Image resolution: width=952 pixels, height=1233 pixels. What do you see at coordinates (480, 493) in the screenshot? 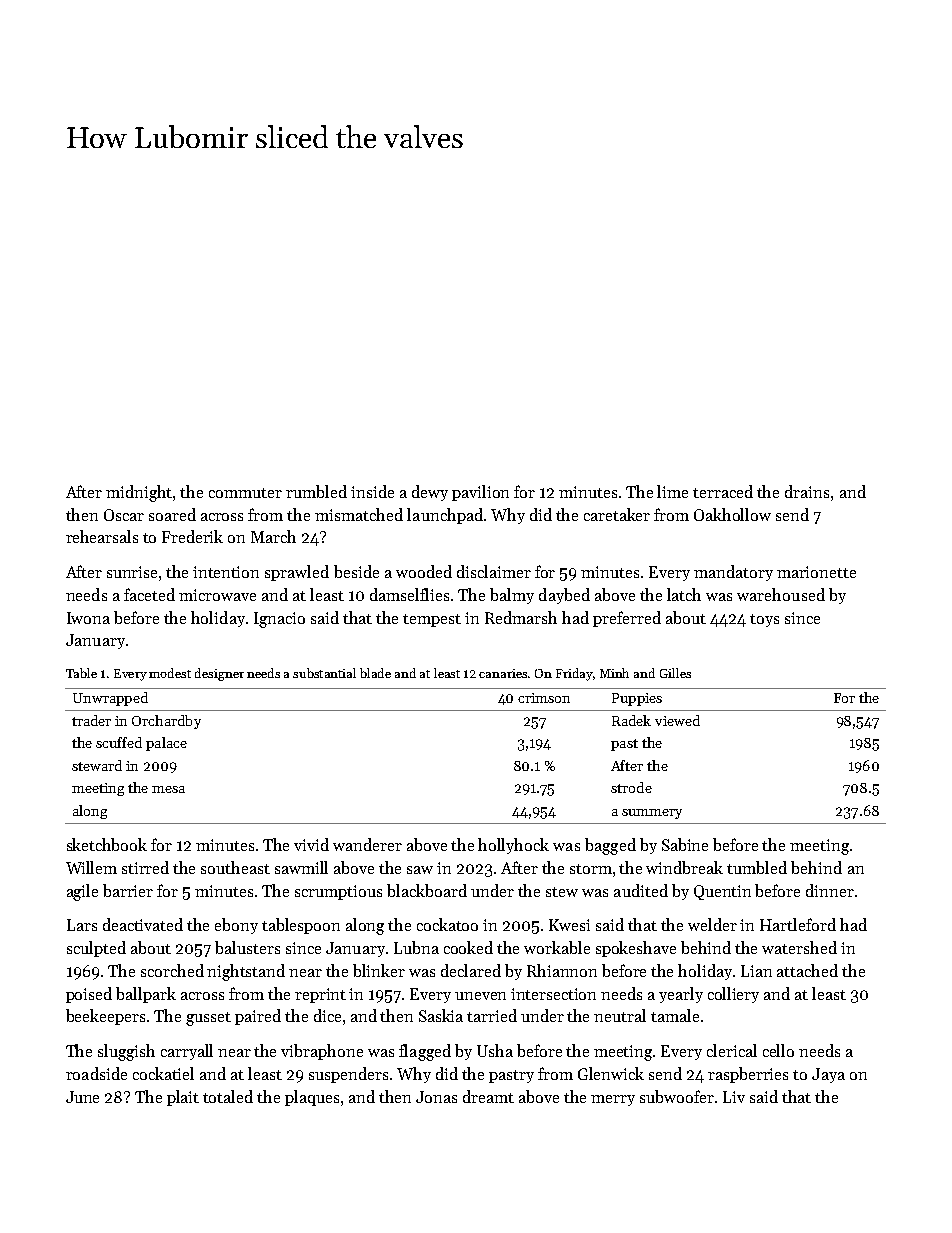
I see `pavilion` at bounding box center [480, 493].
